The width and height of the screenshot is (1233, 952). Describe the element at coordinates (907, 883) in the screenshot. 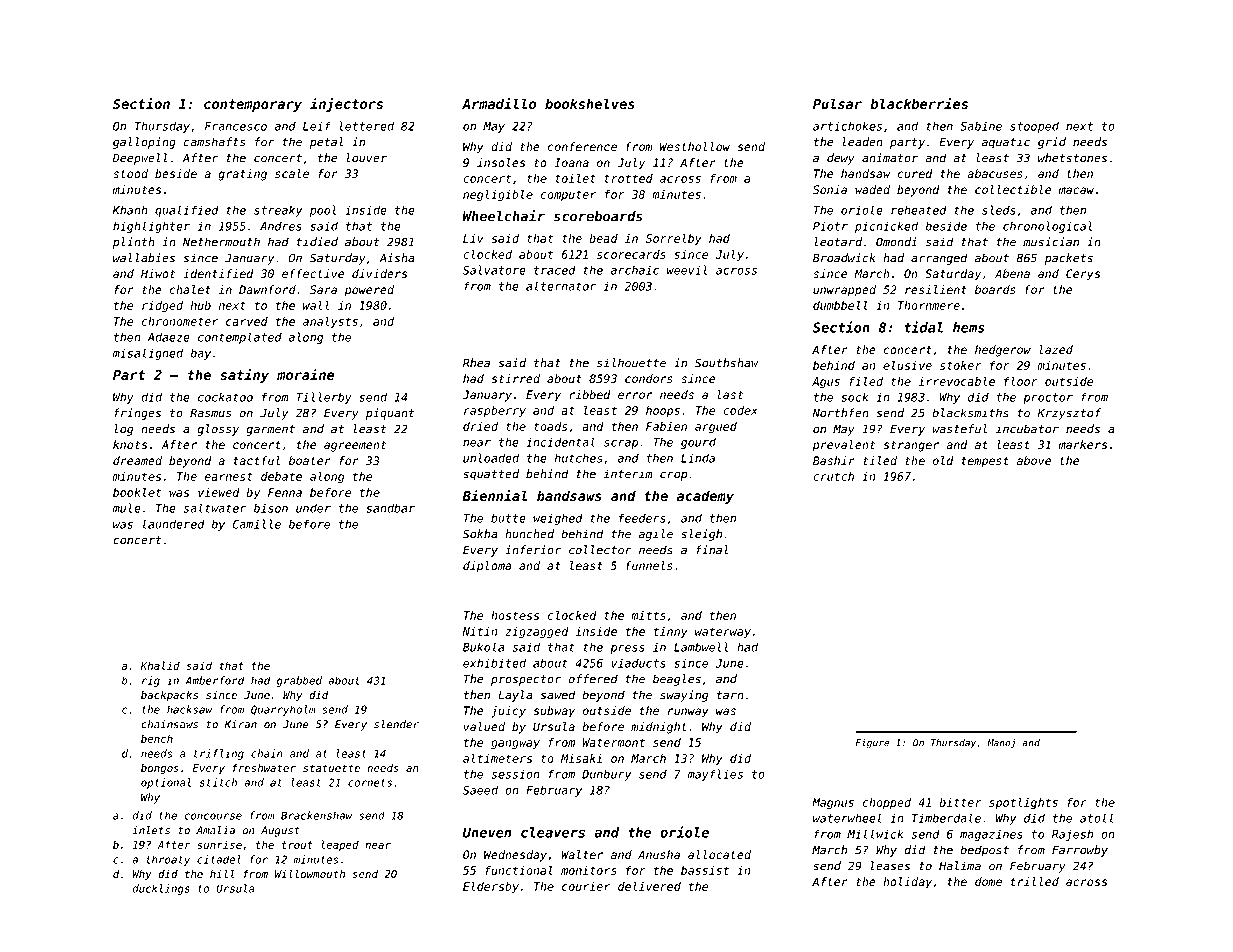

I see `holiday` at that location.
